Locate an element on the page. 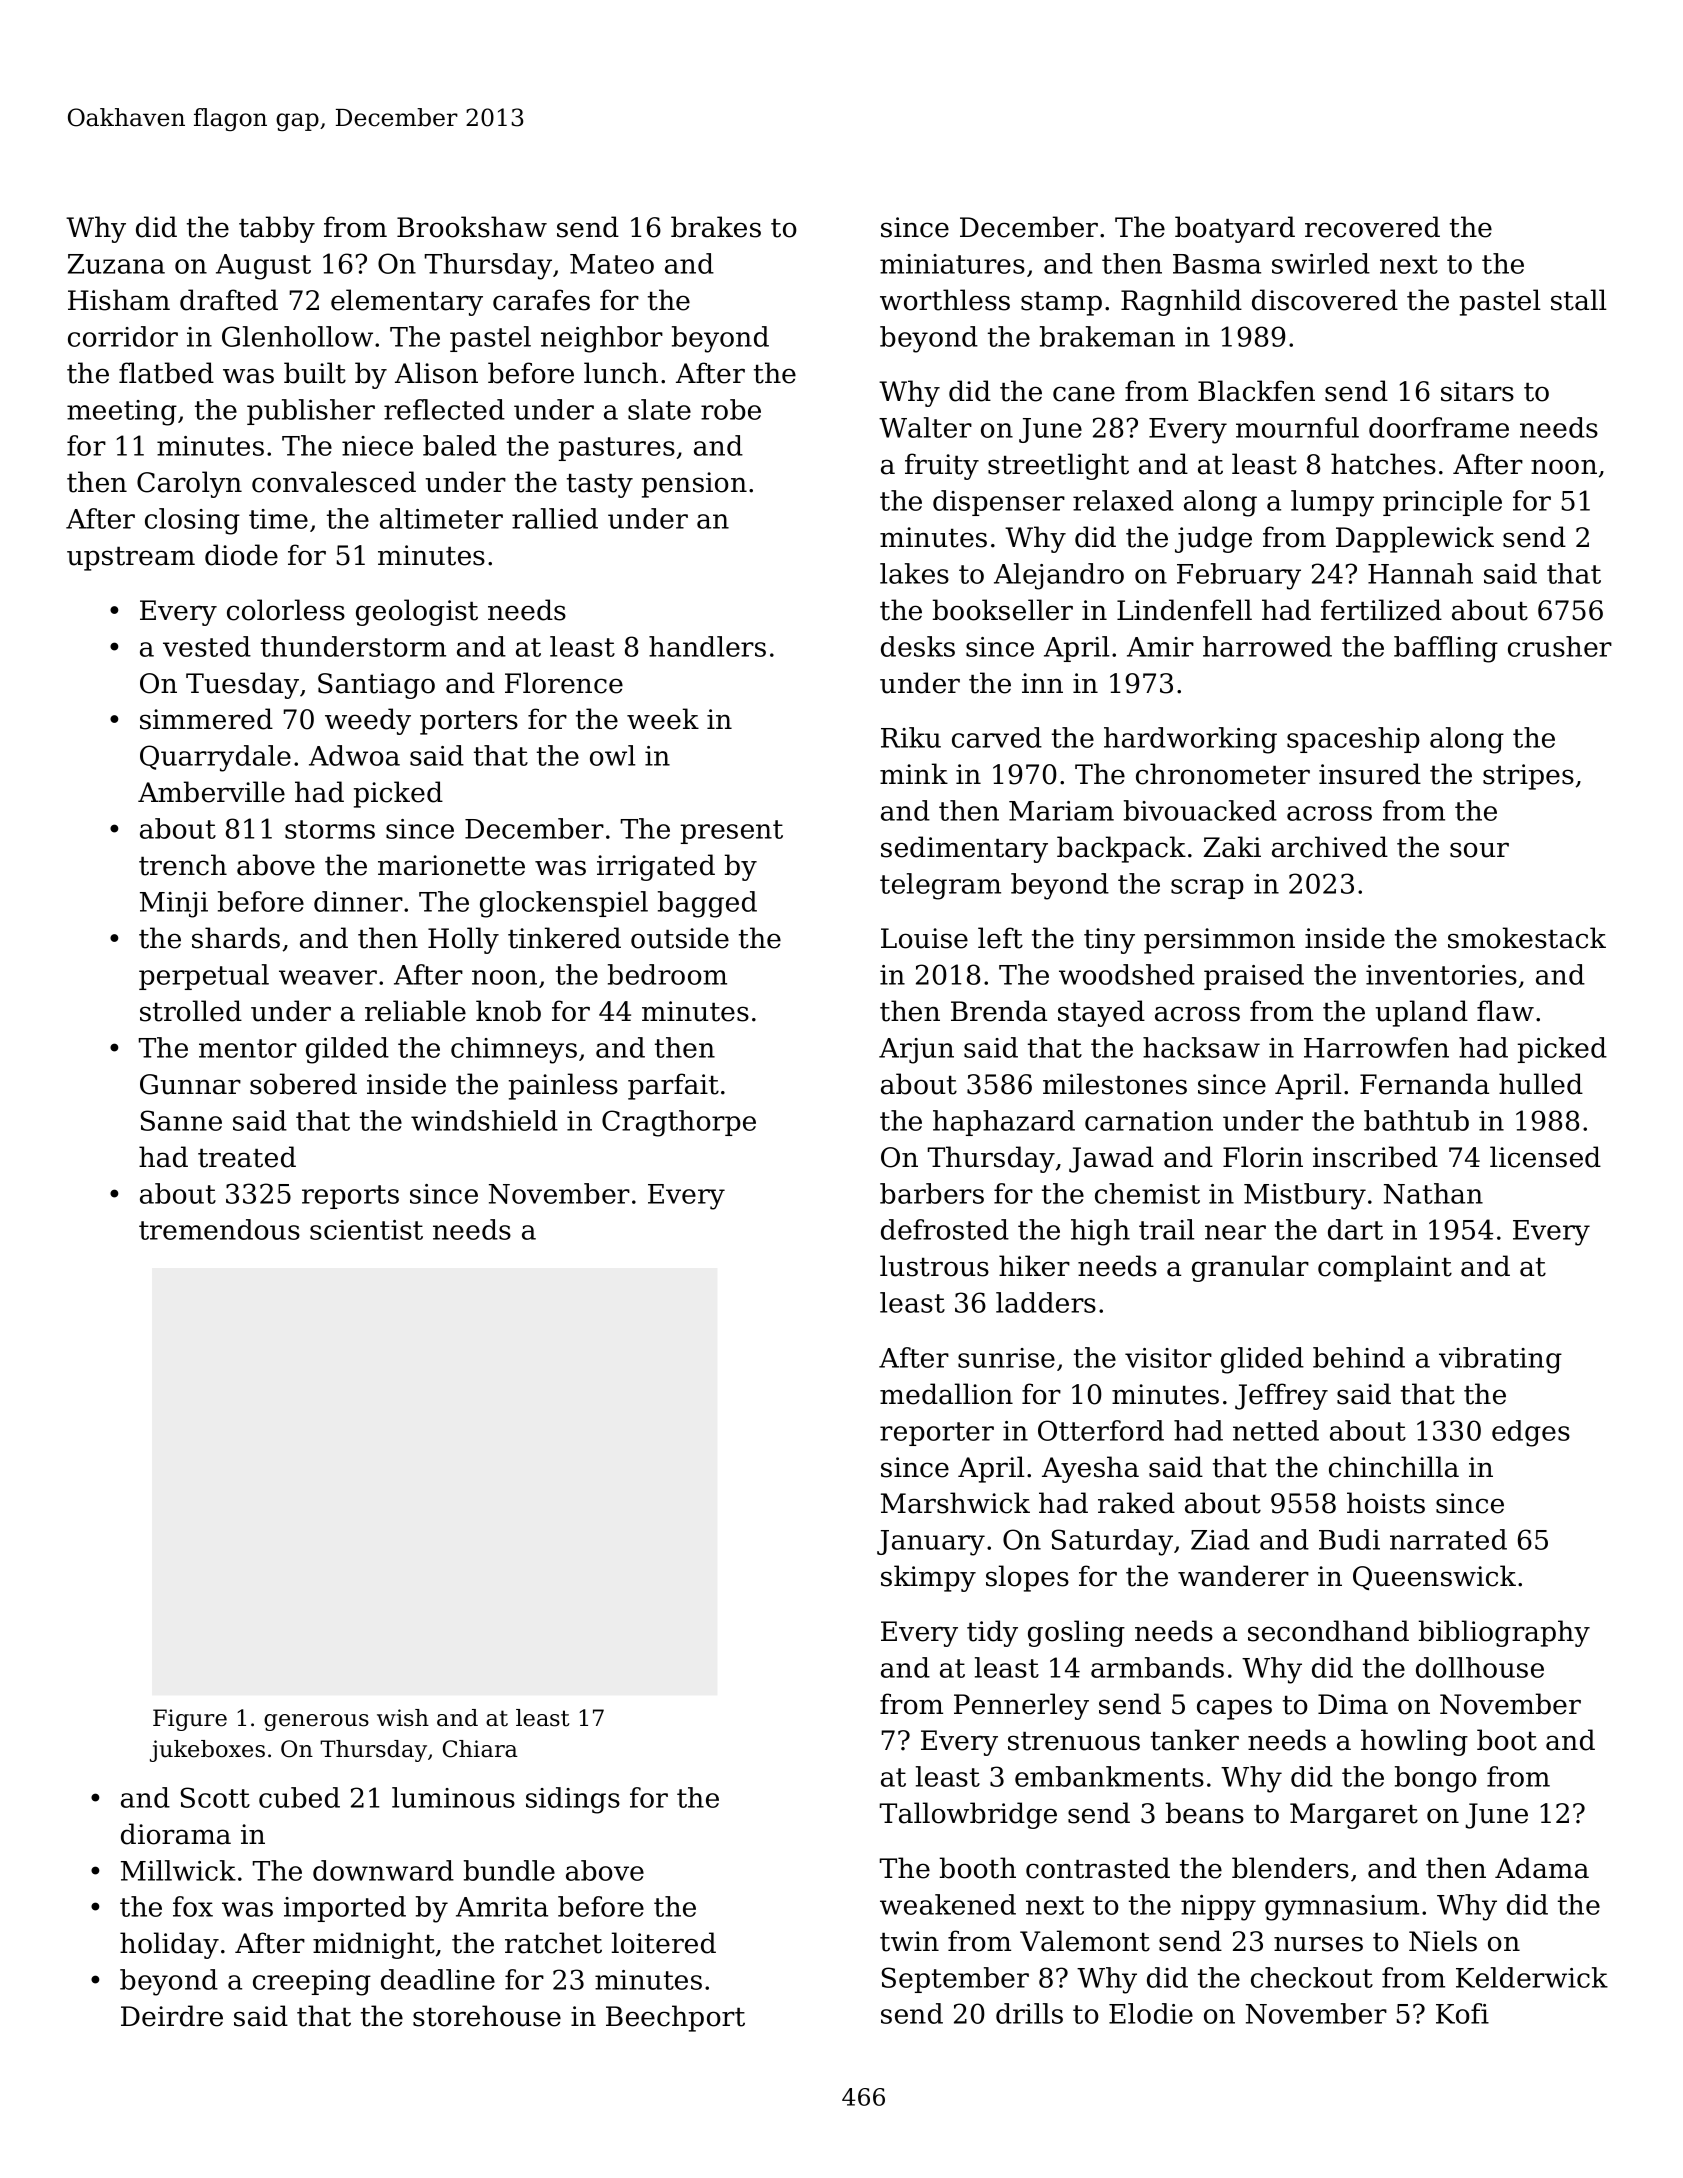  Figure is located at coordinates (190, 1720).
